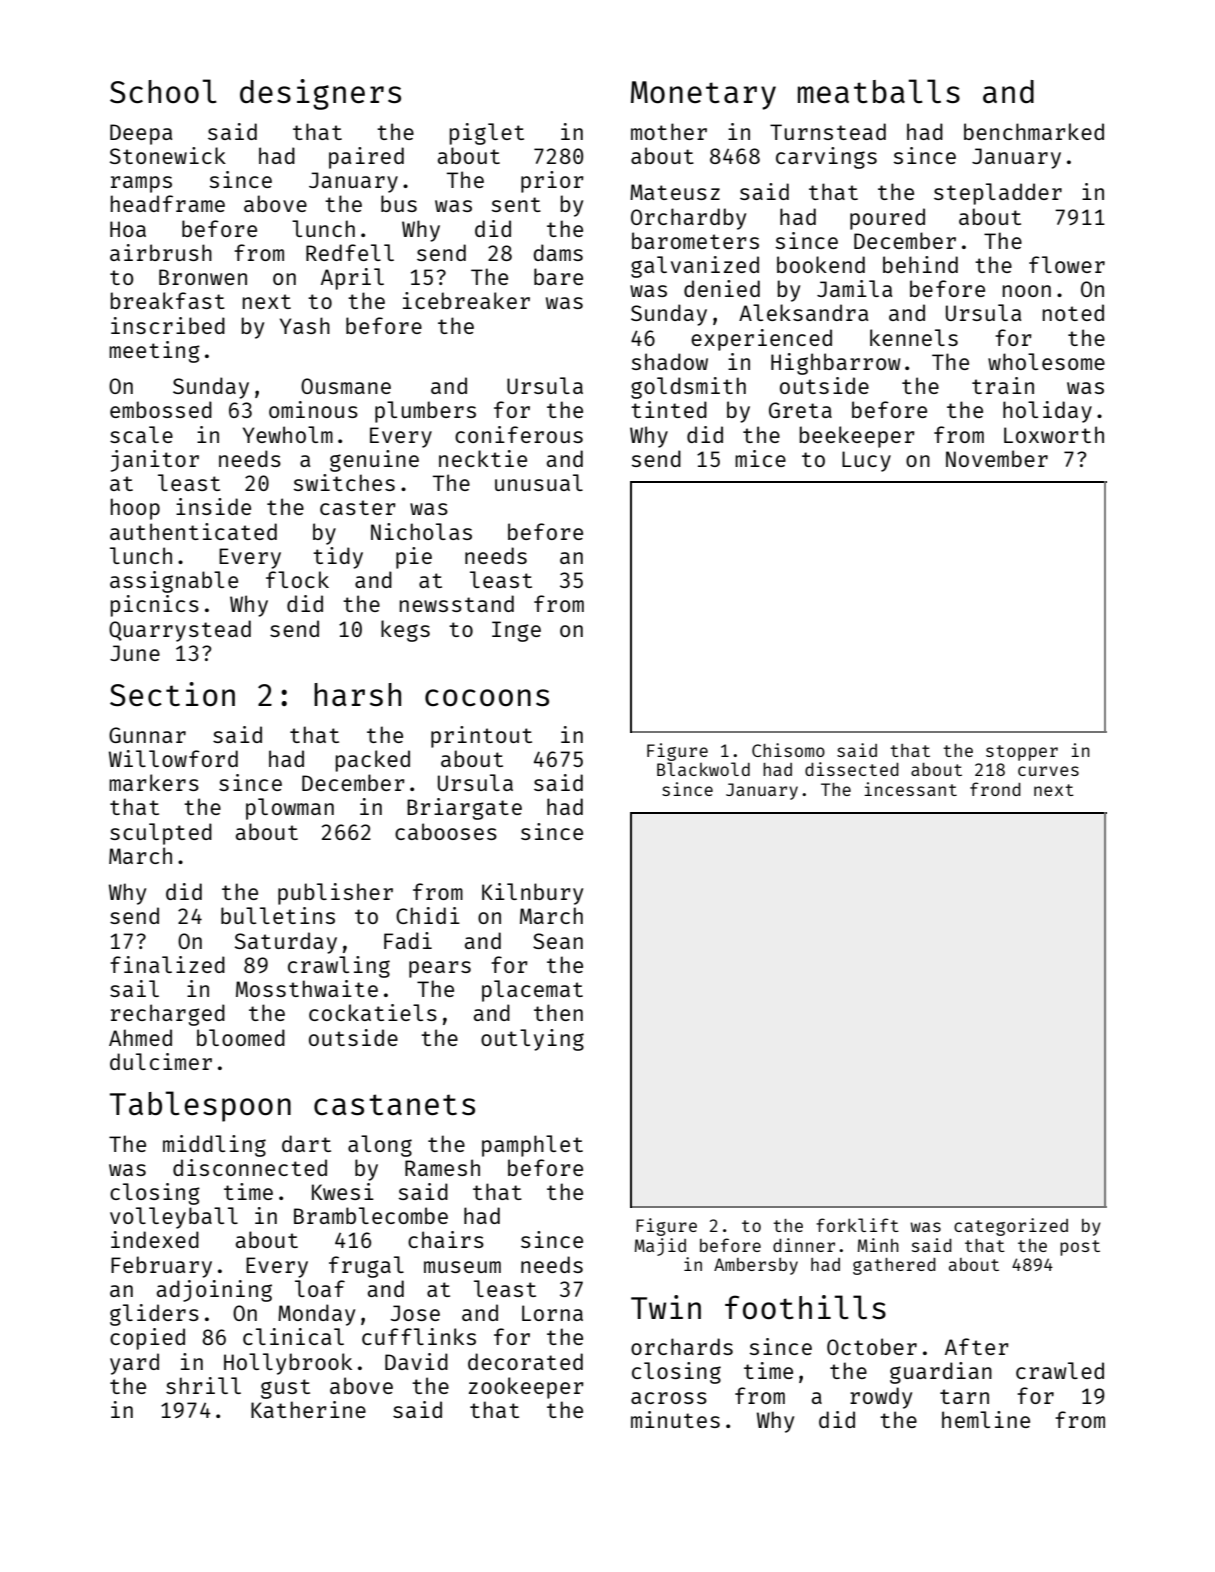 Image resolution: width=1215 pixels, height=1572 pixels. Describe the element at coordinates (154, 1315) in the screenshot. I see `gliders` at that location.
